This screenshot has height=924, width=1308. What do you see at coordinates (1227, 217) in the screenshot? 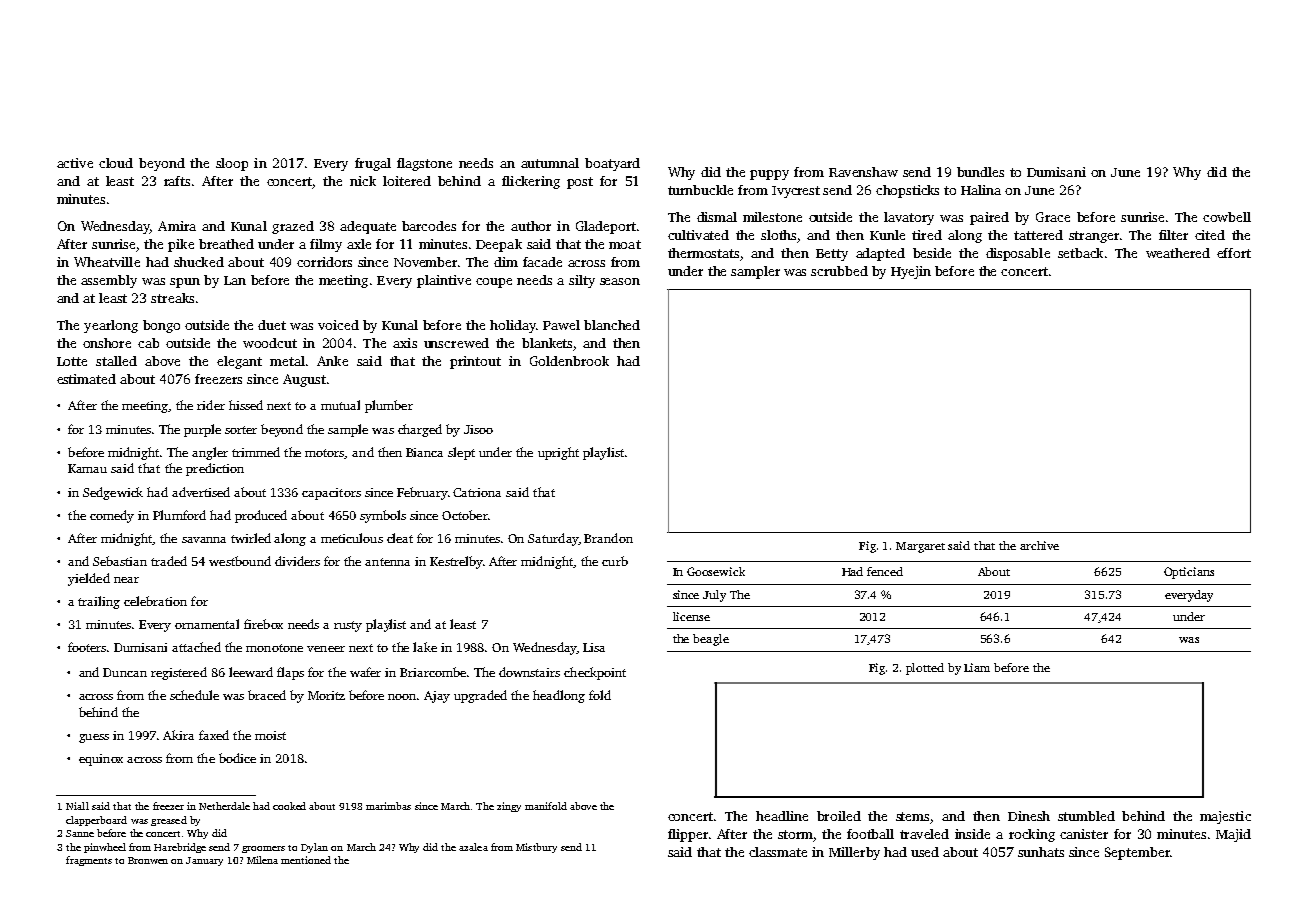
I see `cowbell` at bounding box center [1227, 217].
